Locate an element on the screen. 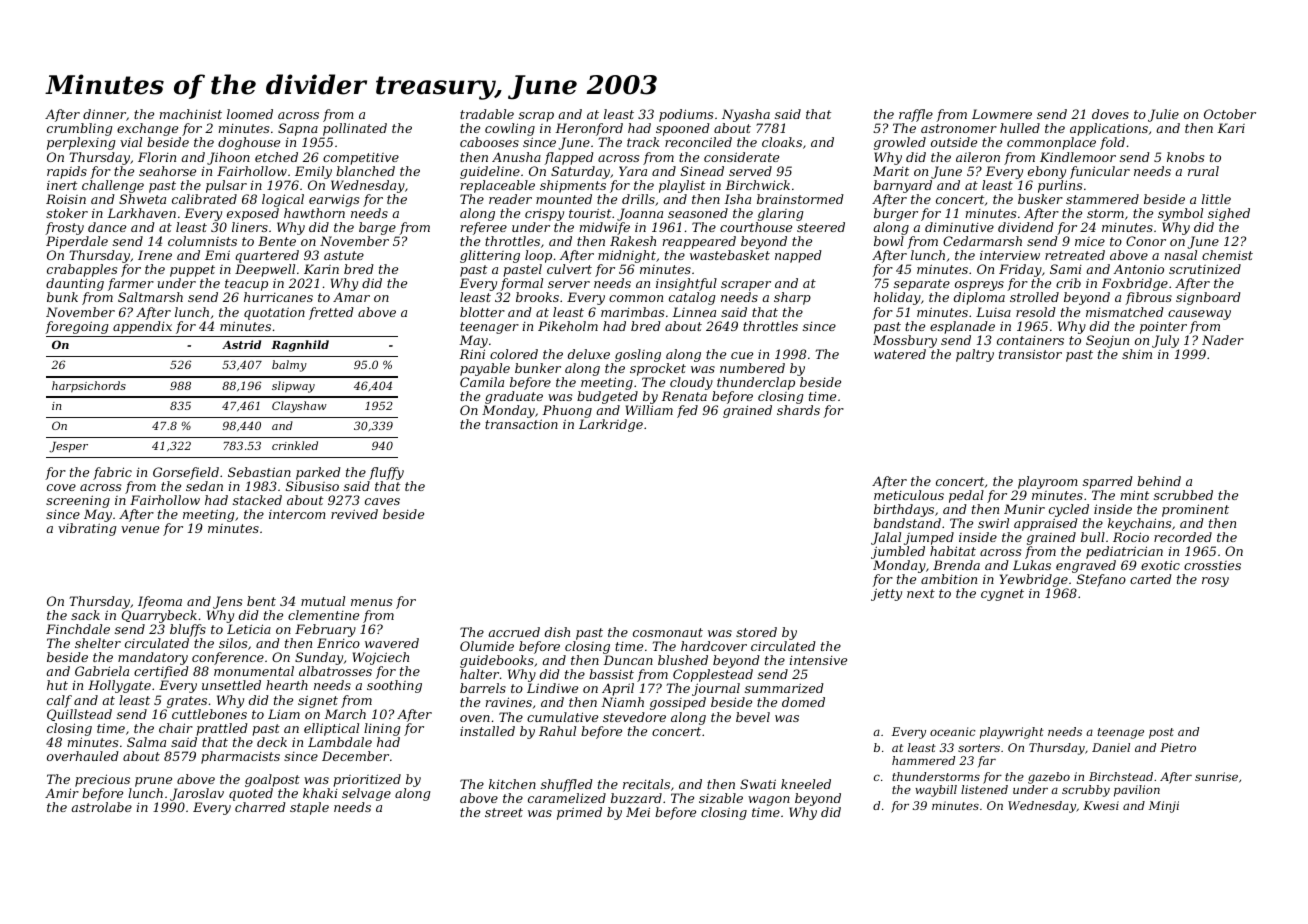 The image size is (1308, 924). appraised is located at coordinates (1046, 524).
